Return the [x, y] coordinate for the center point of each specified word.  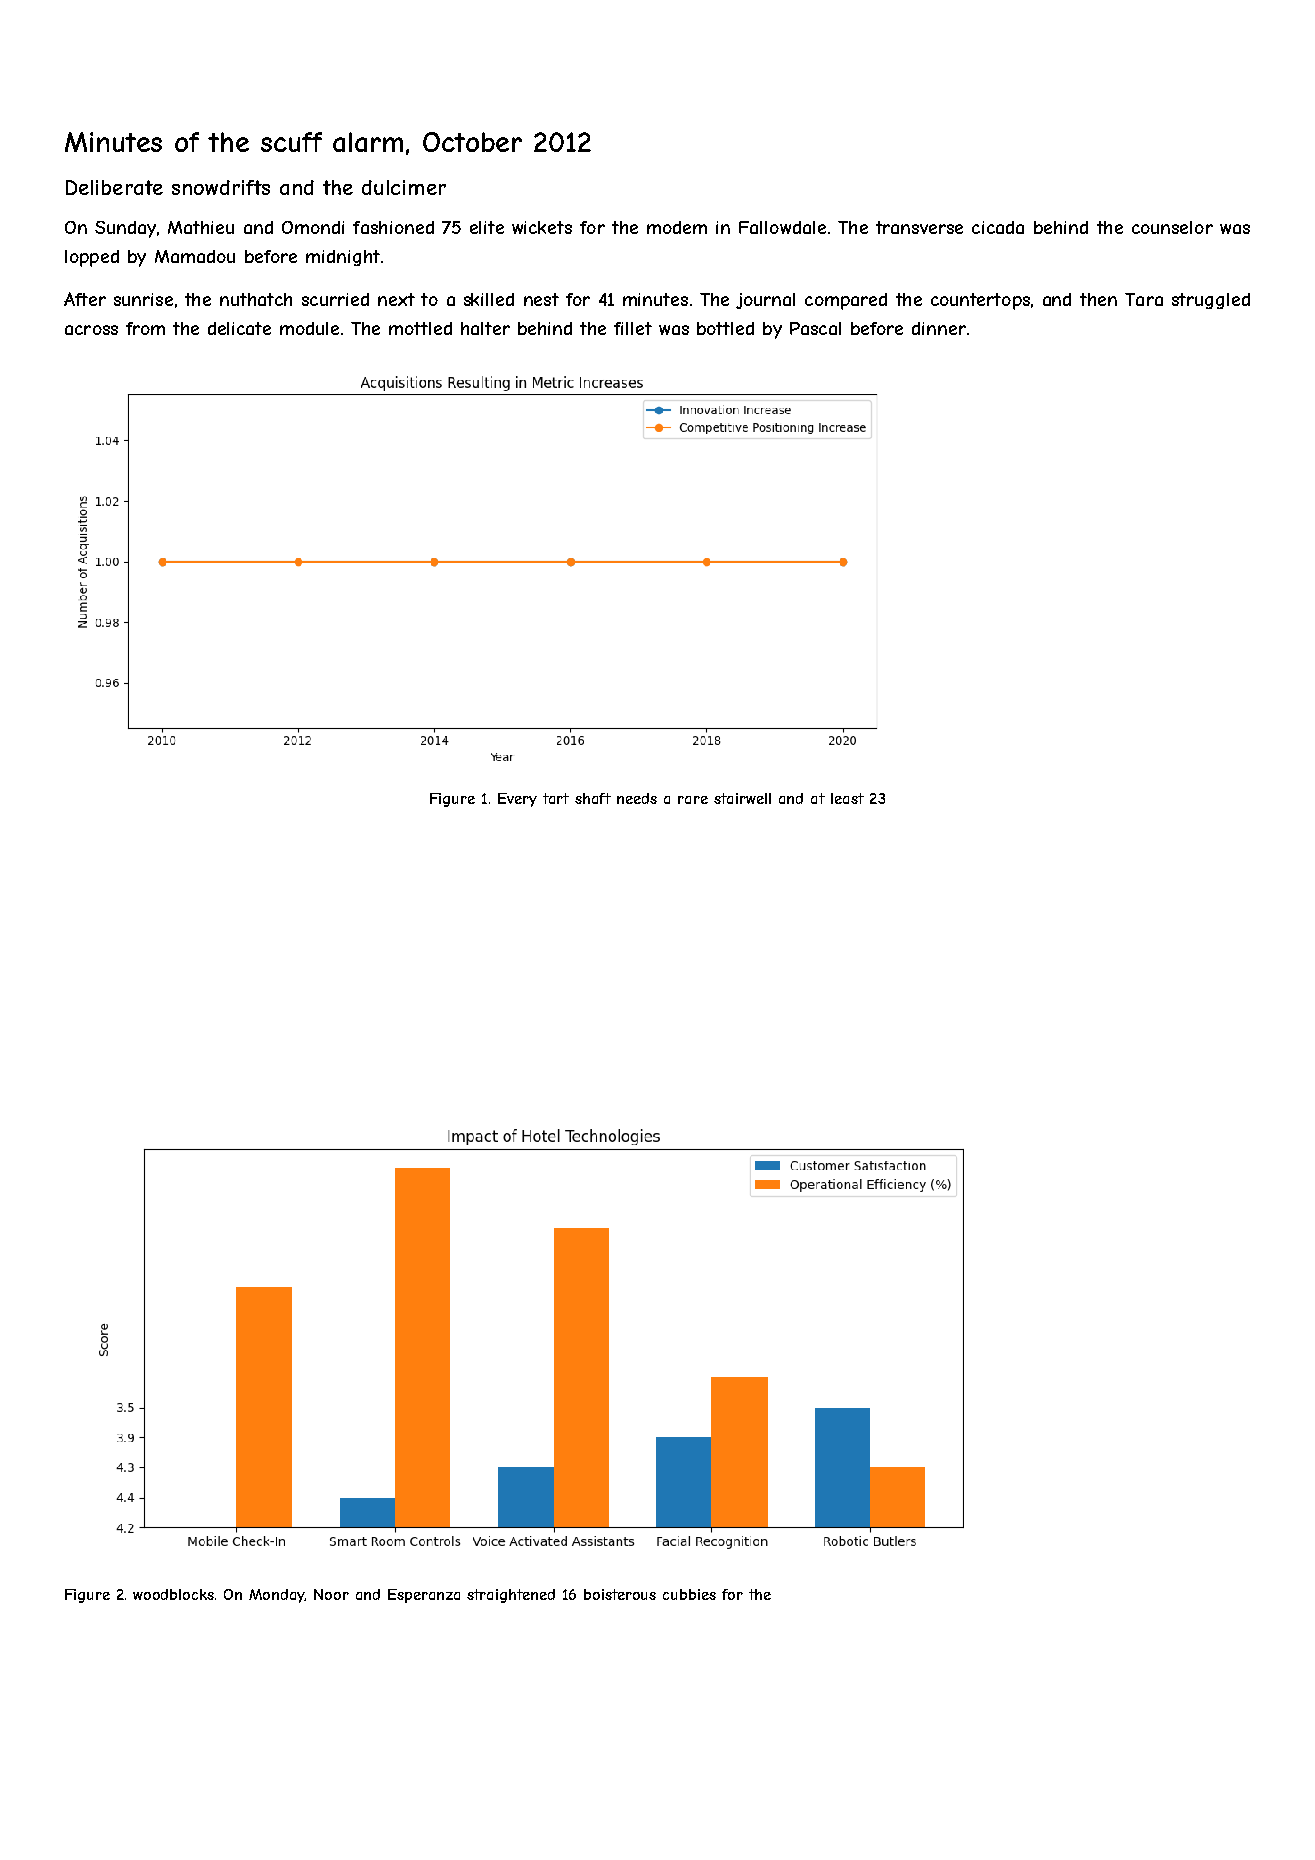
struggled [1211, 301]
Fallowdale [782, 227]
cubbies [689, 1594]
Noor [331, 1594]
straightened [511, 1596]
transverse [919, 227]
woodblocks [173, 1594]
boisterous [620, 1594]
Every [517, 800]
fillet [633, 328]
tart [556, 798]
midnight [343, 258]
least [847, 798]
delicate [239, 328]
